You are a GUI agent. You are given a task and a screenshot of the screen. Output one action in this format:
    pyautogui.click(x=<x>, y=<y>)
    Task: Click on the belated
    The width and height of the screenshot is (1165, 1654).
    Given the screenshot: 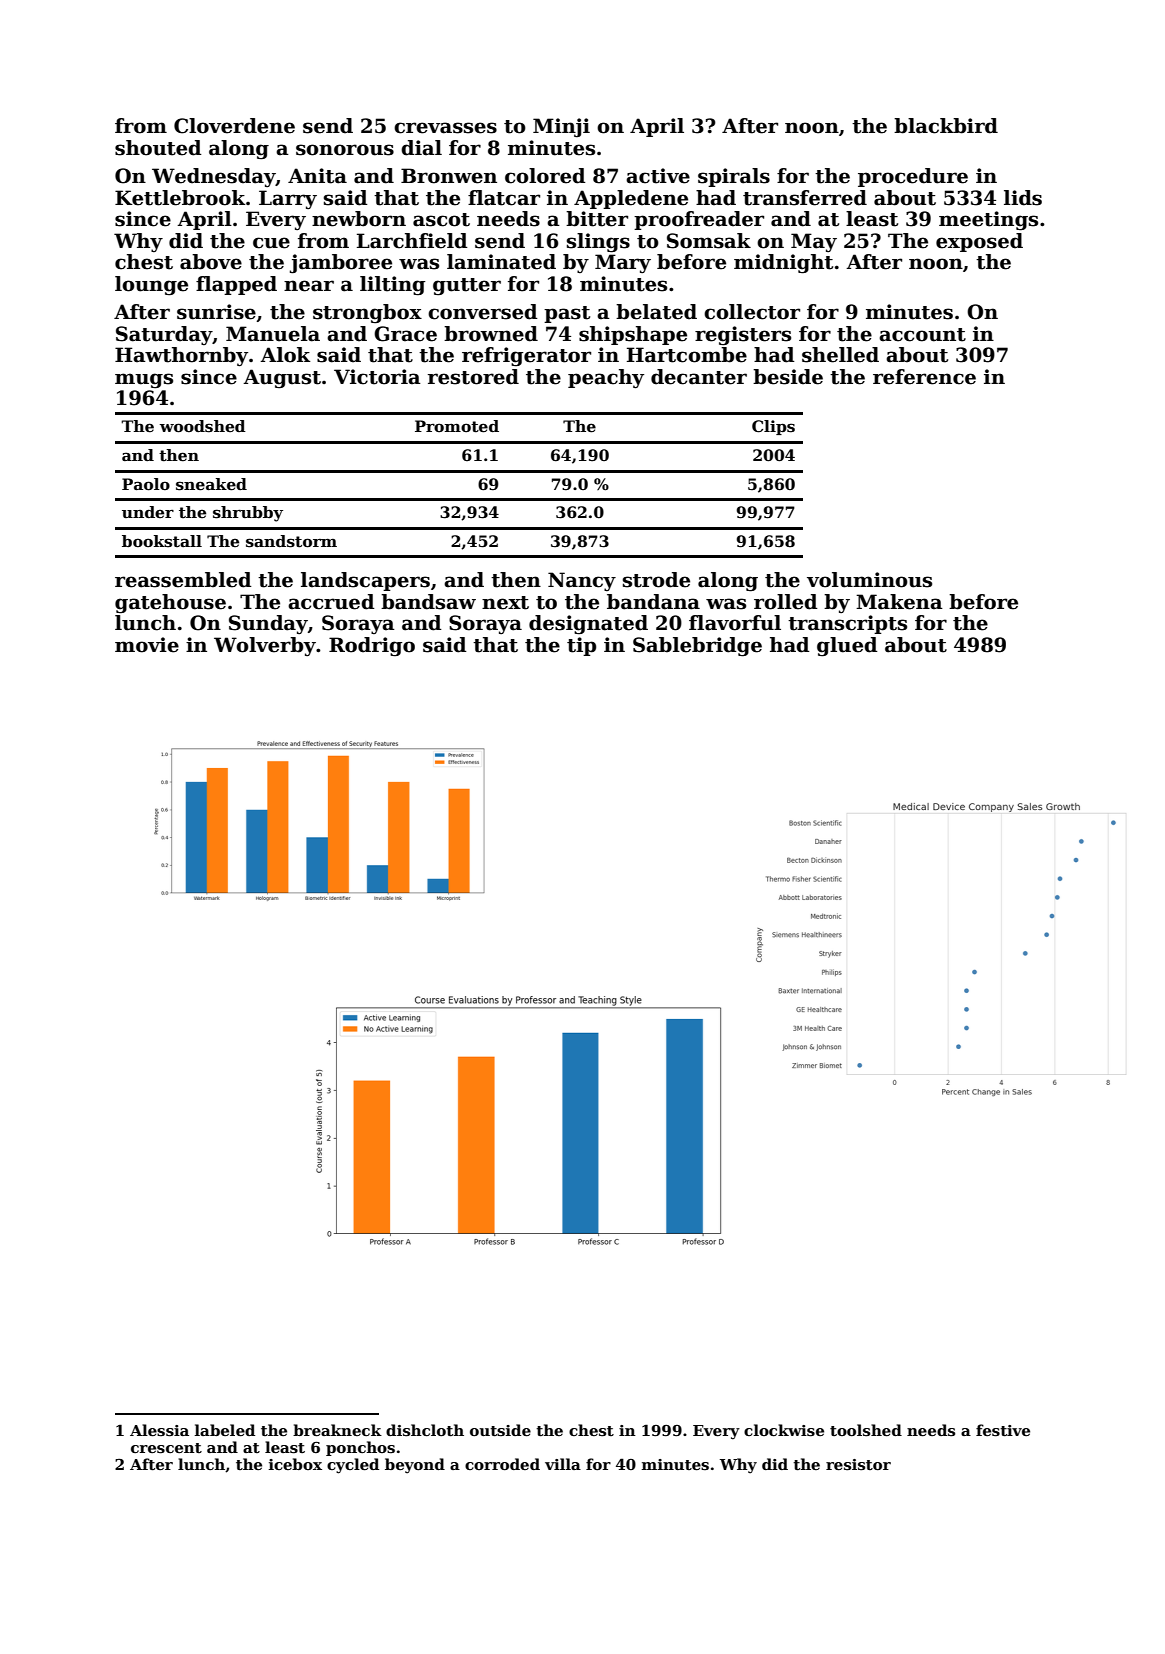 What is the action you would take?
    pyautogui.click(x=656, y=312)
